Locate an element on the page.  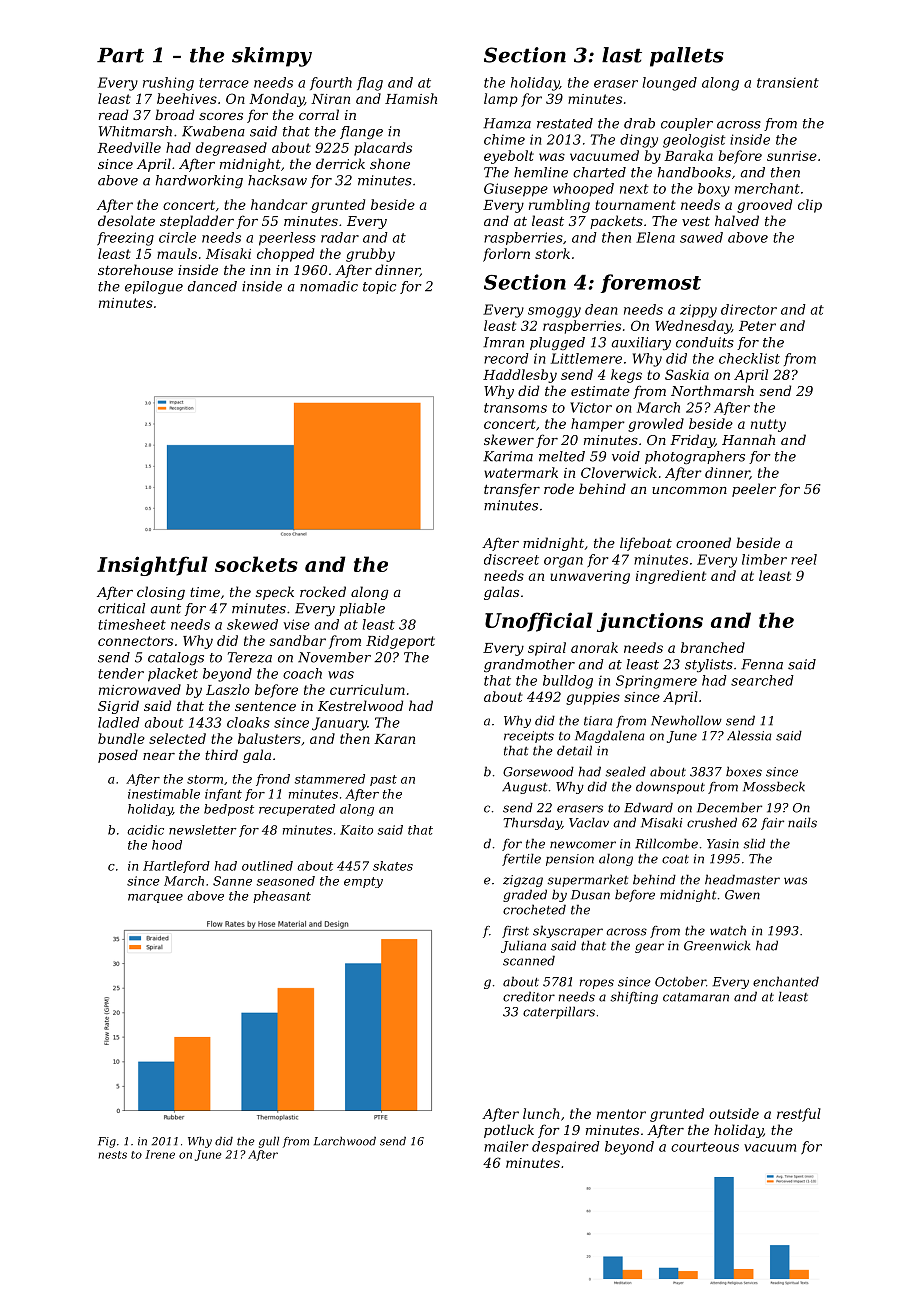
epilogue is located at coordinates (154, 287).
